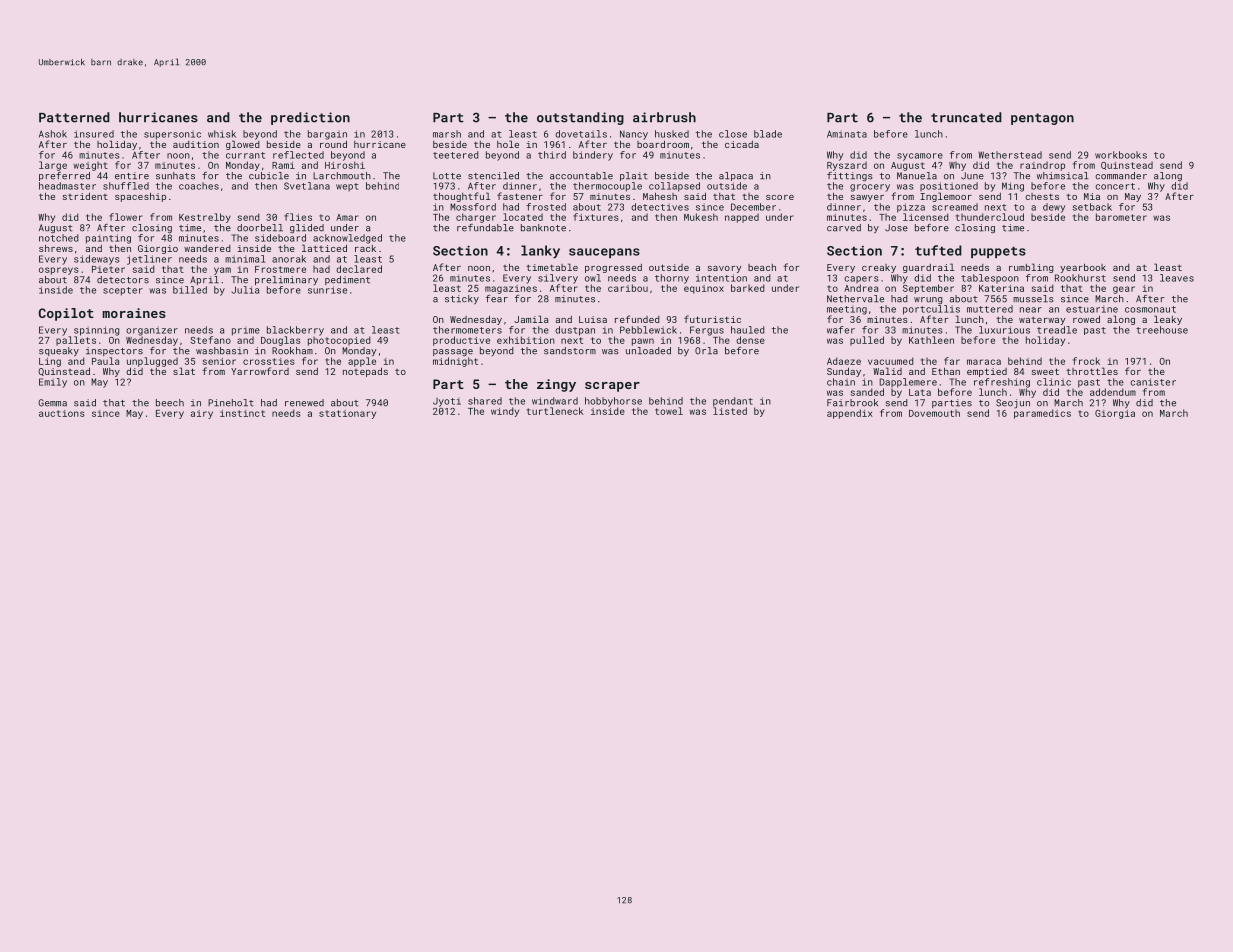  I want to click on banknote, so click(543, 228).
